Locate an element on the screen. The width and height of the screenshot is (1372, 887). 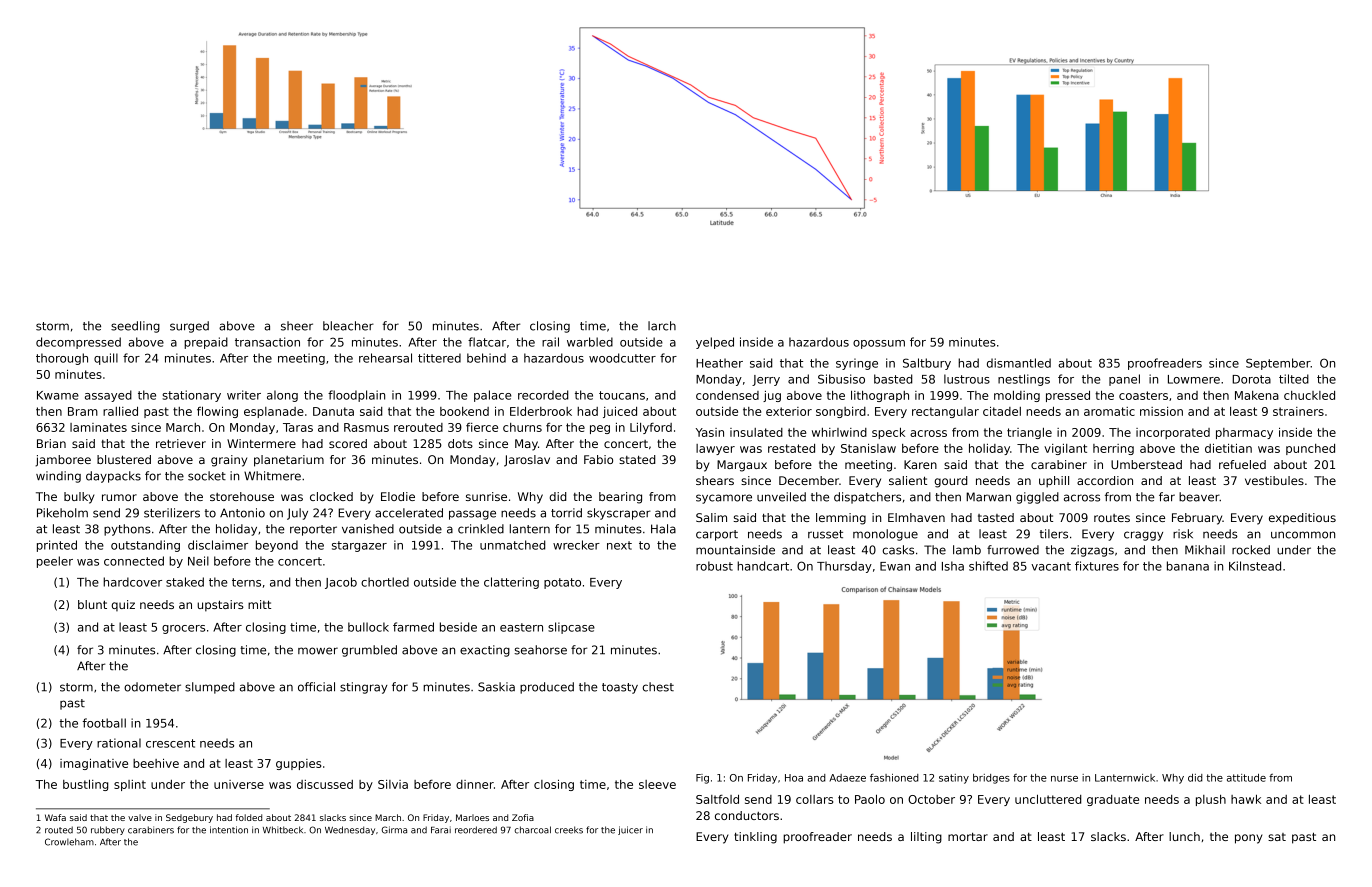
attitude is located at coordinates (1246, 778).
